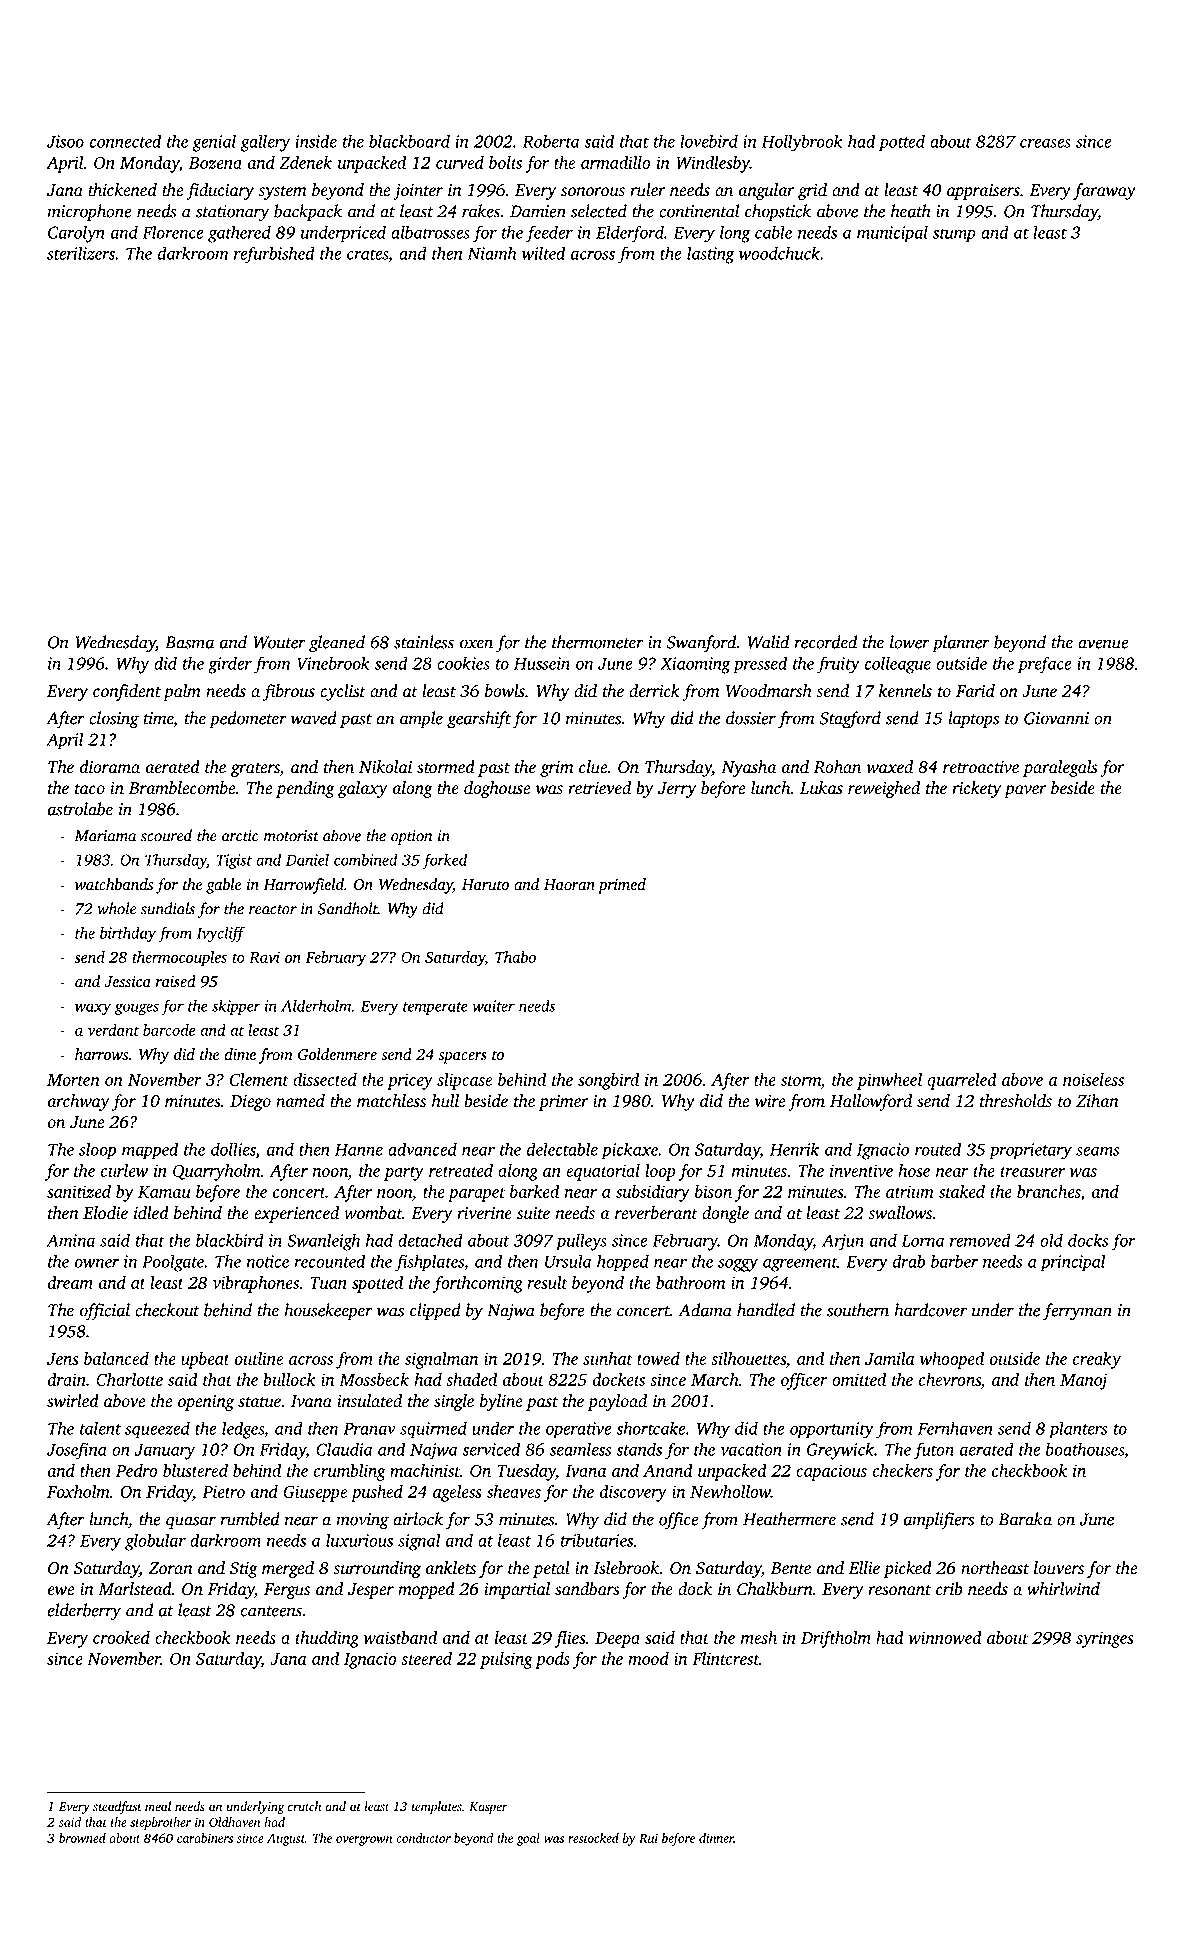 The height and width of the page is (1956, 1187). I want to click on genial, so click(214, 143).
